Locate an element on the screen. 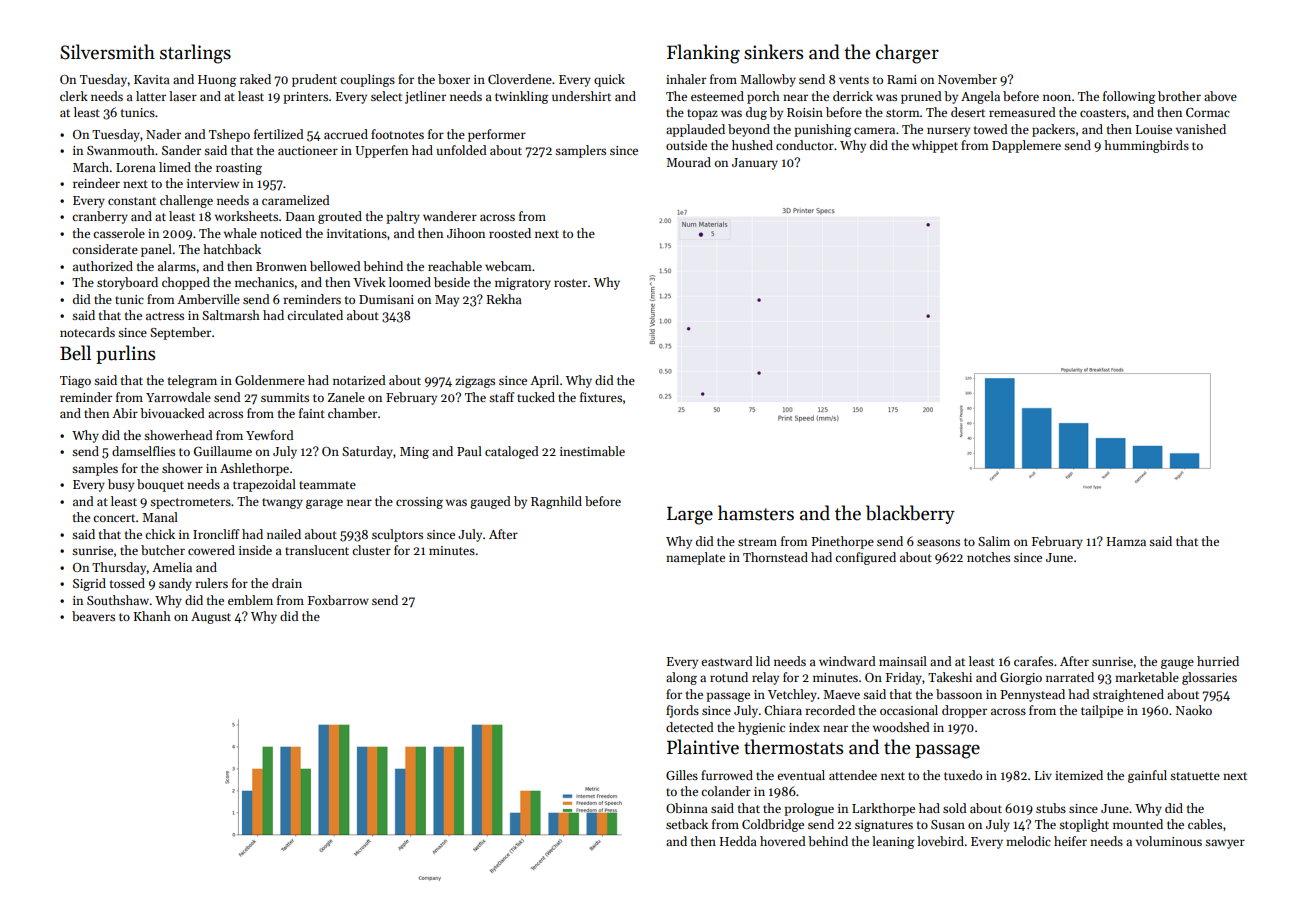 The image size is (1308, 924). signatures is located at coordinates (884, 826).
